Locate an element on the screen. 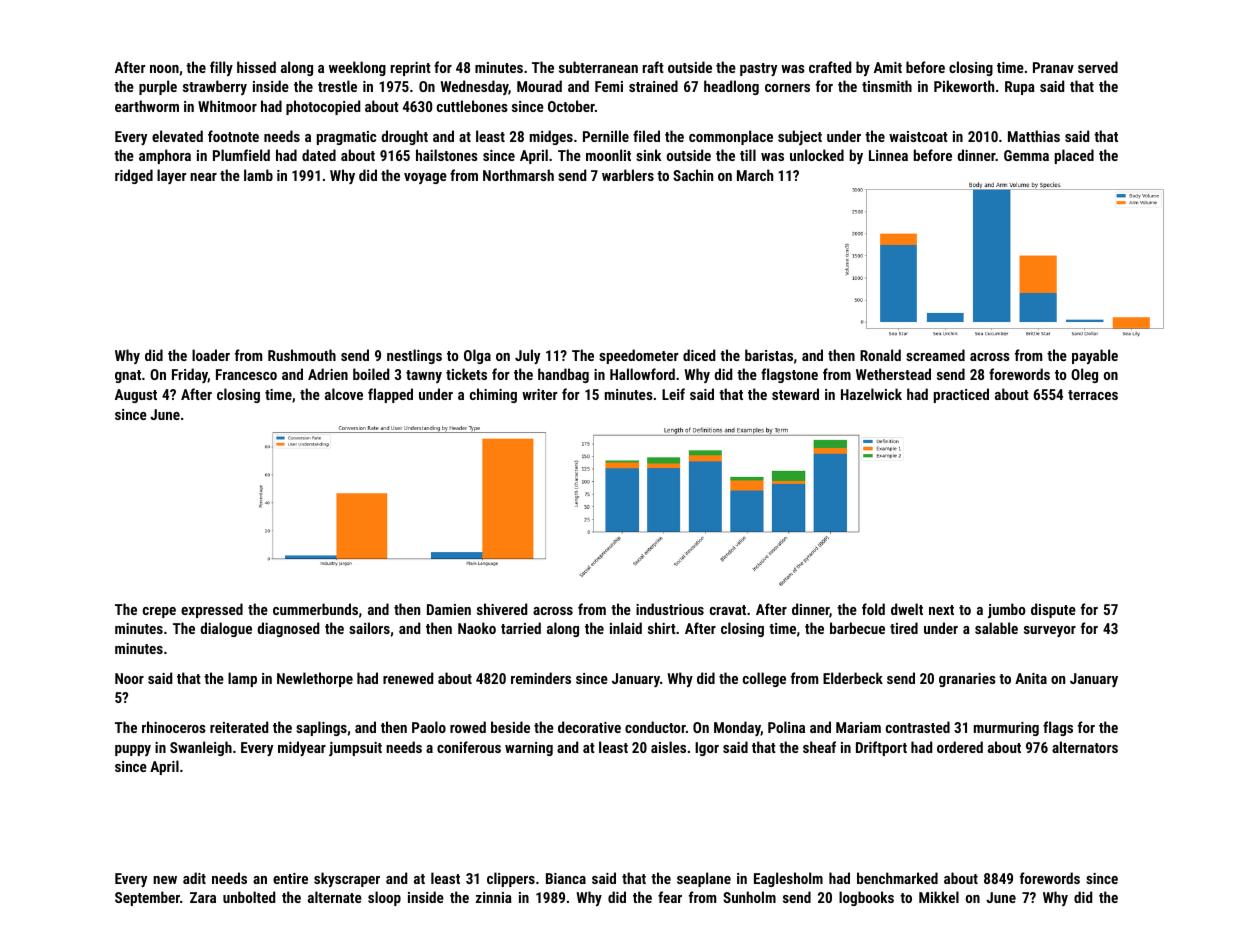 This screenshot has width=1233, height=952. flapped is located at coordinates (390, 395).
